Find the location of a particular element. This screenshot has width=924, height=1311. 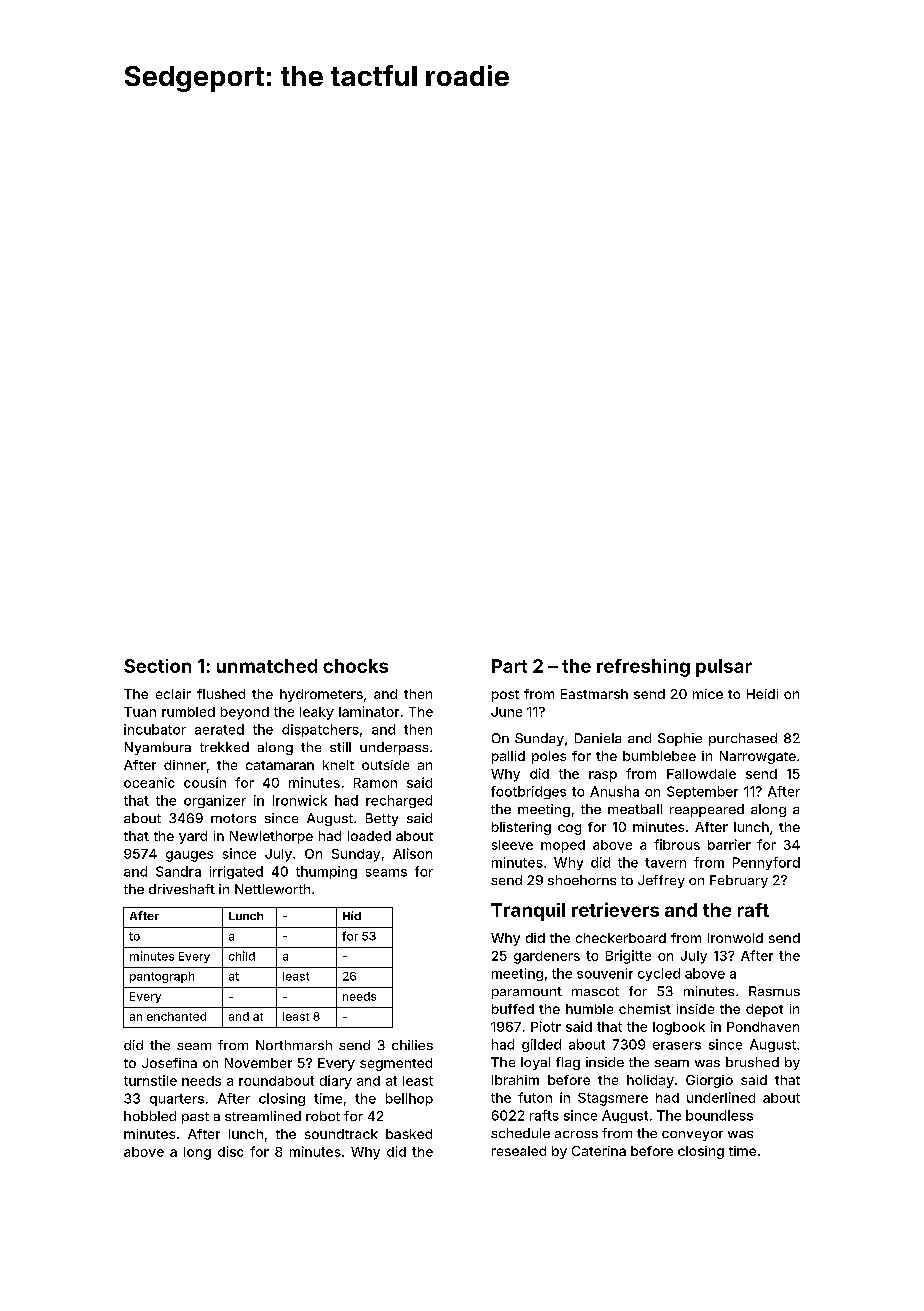

blistering is located at coordinates (521, 828).
